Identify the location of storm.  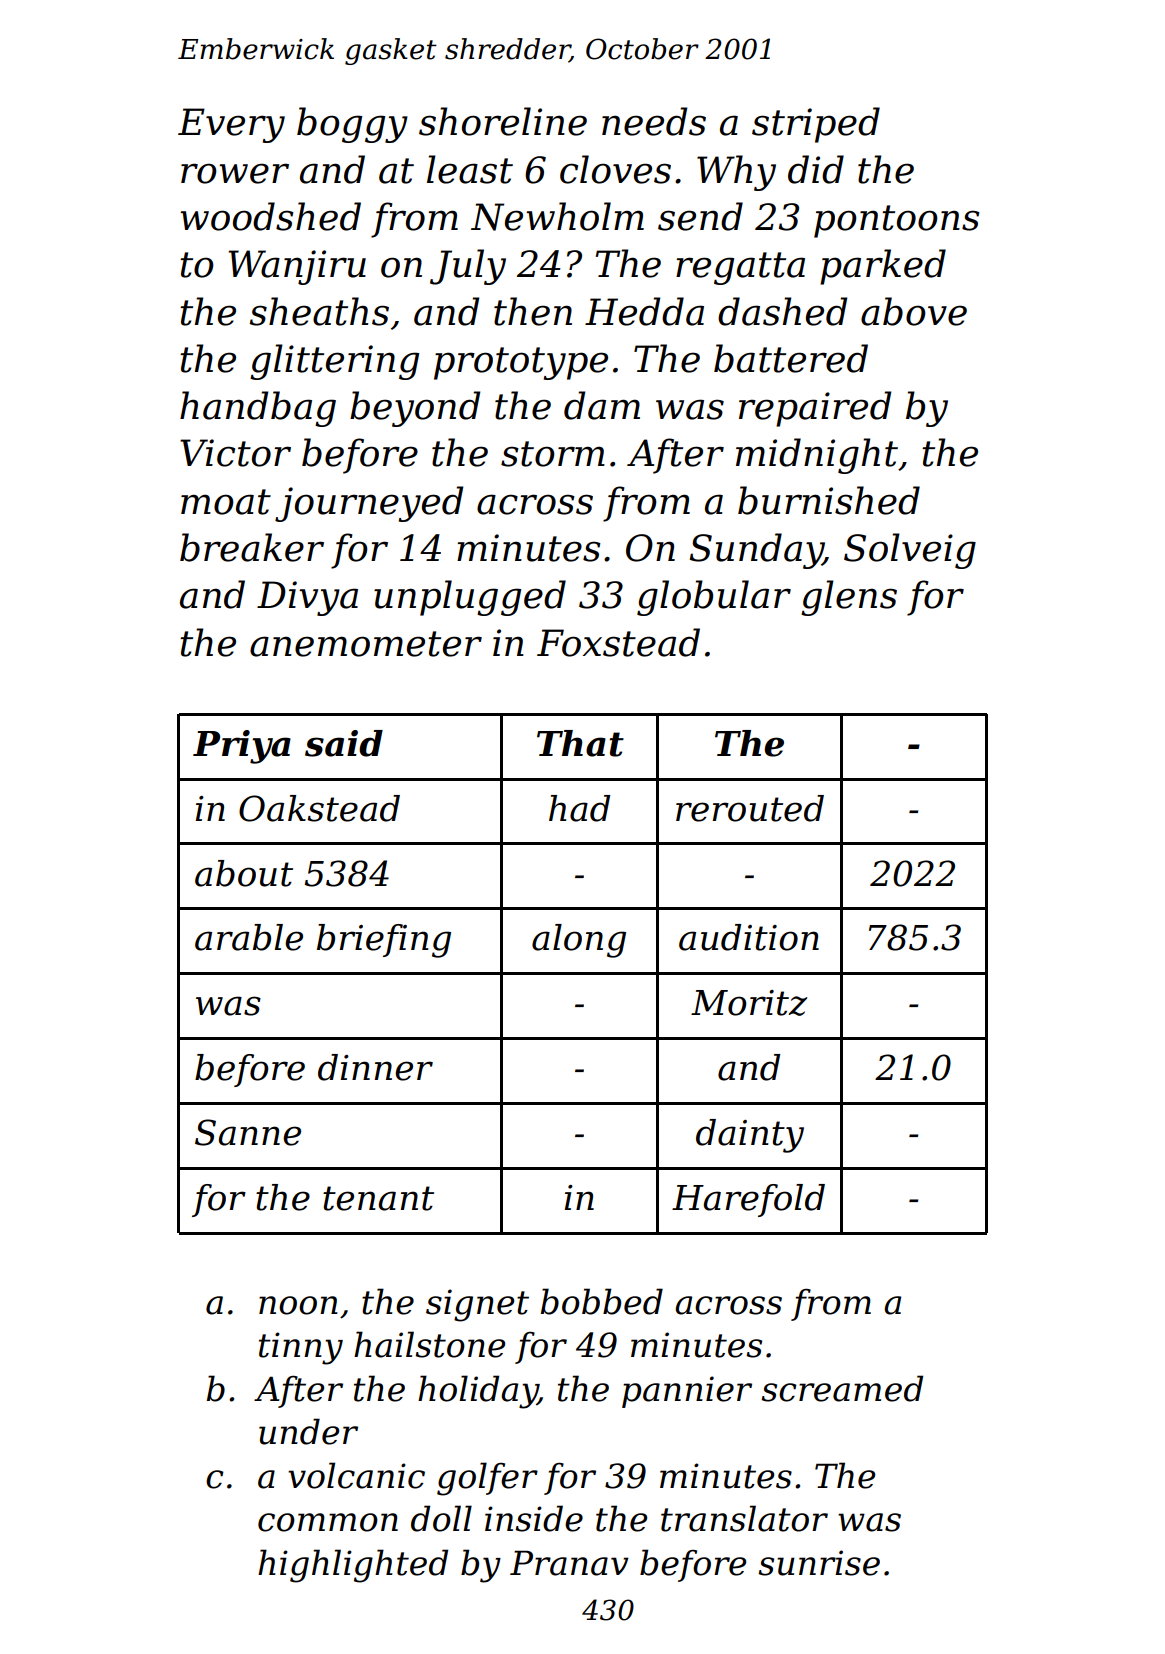
(553, 454).
